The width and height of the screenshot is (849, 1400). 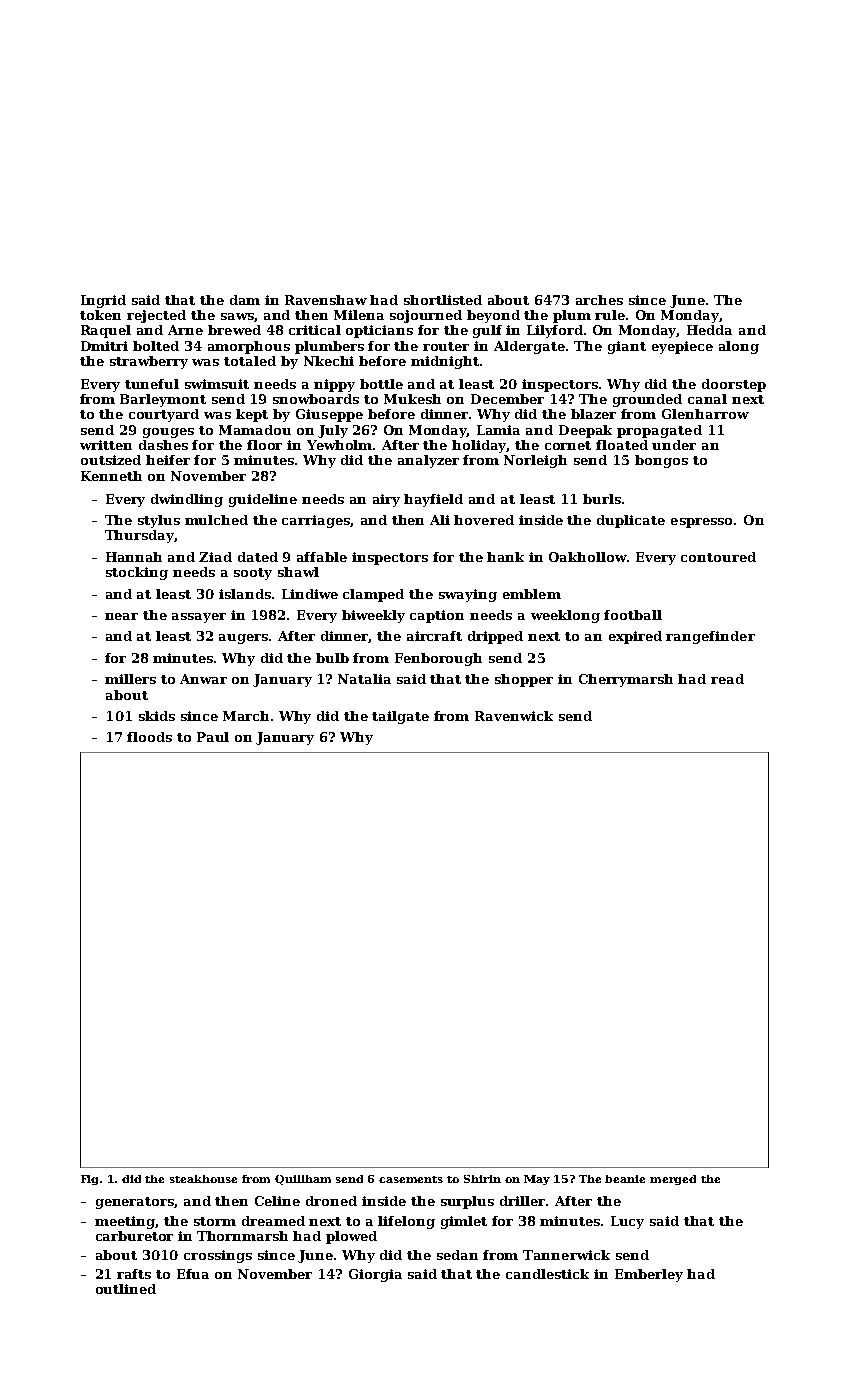 What do you see at coordinates (218, 1256) in the screenshot?
I see `crossings` at bounding box center [218, 1256].
